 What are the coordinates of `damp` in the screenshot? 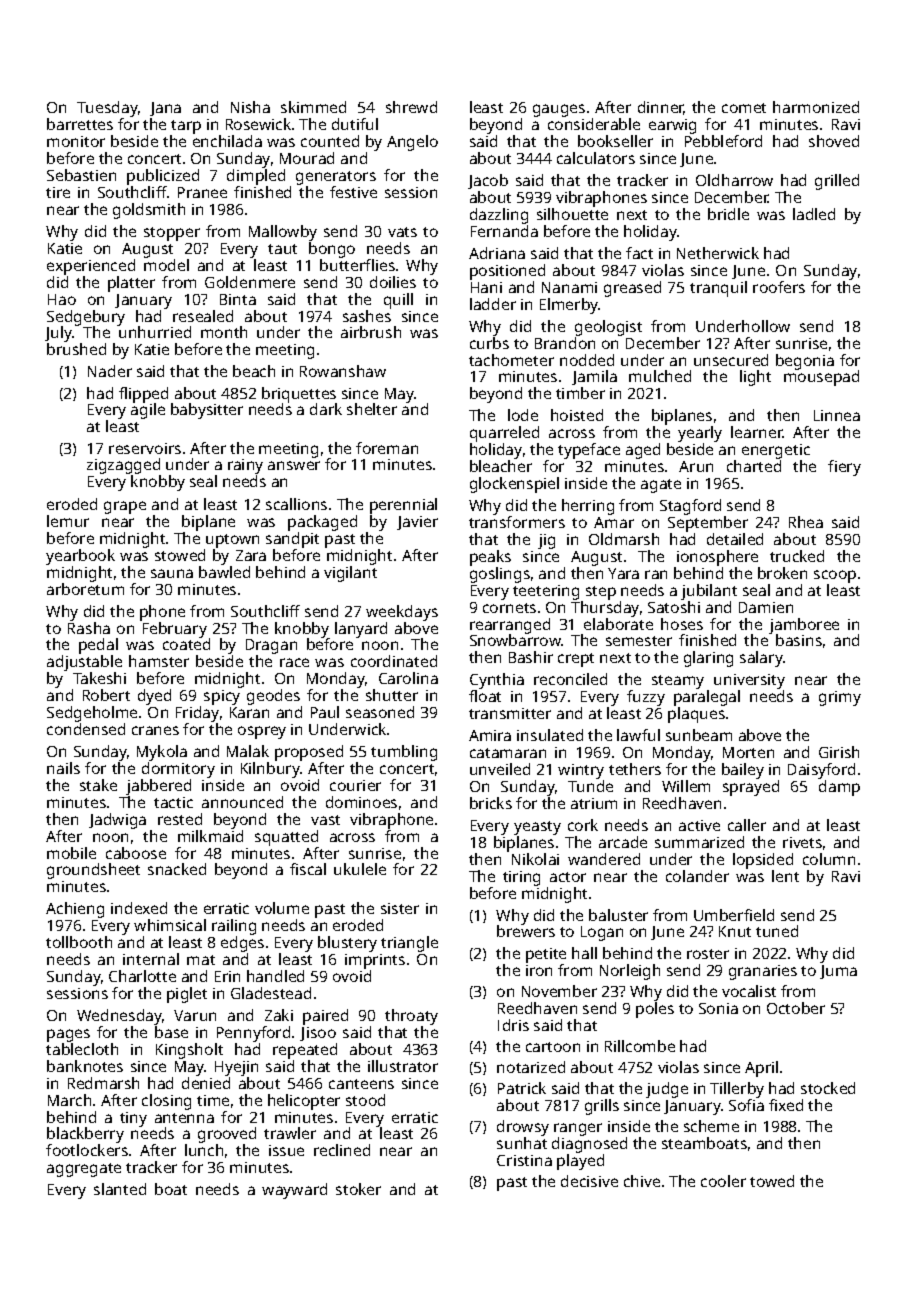 It's located at (839, 788).
